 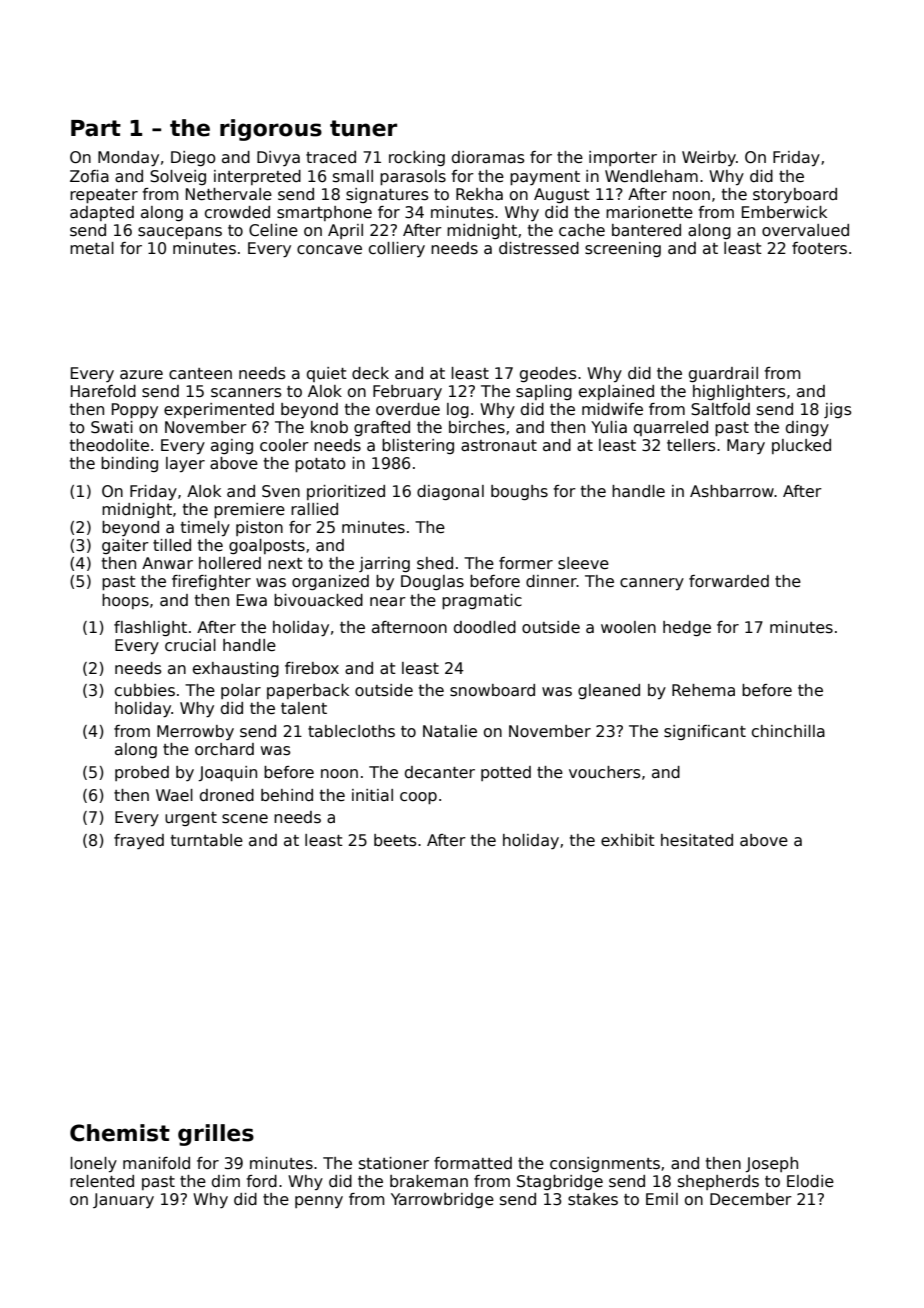 What do you see at coordinates (506, 773) in the screenshot?
I see `potted` at bounding box center [506, 773].
